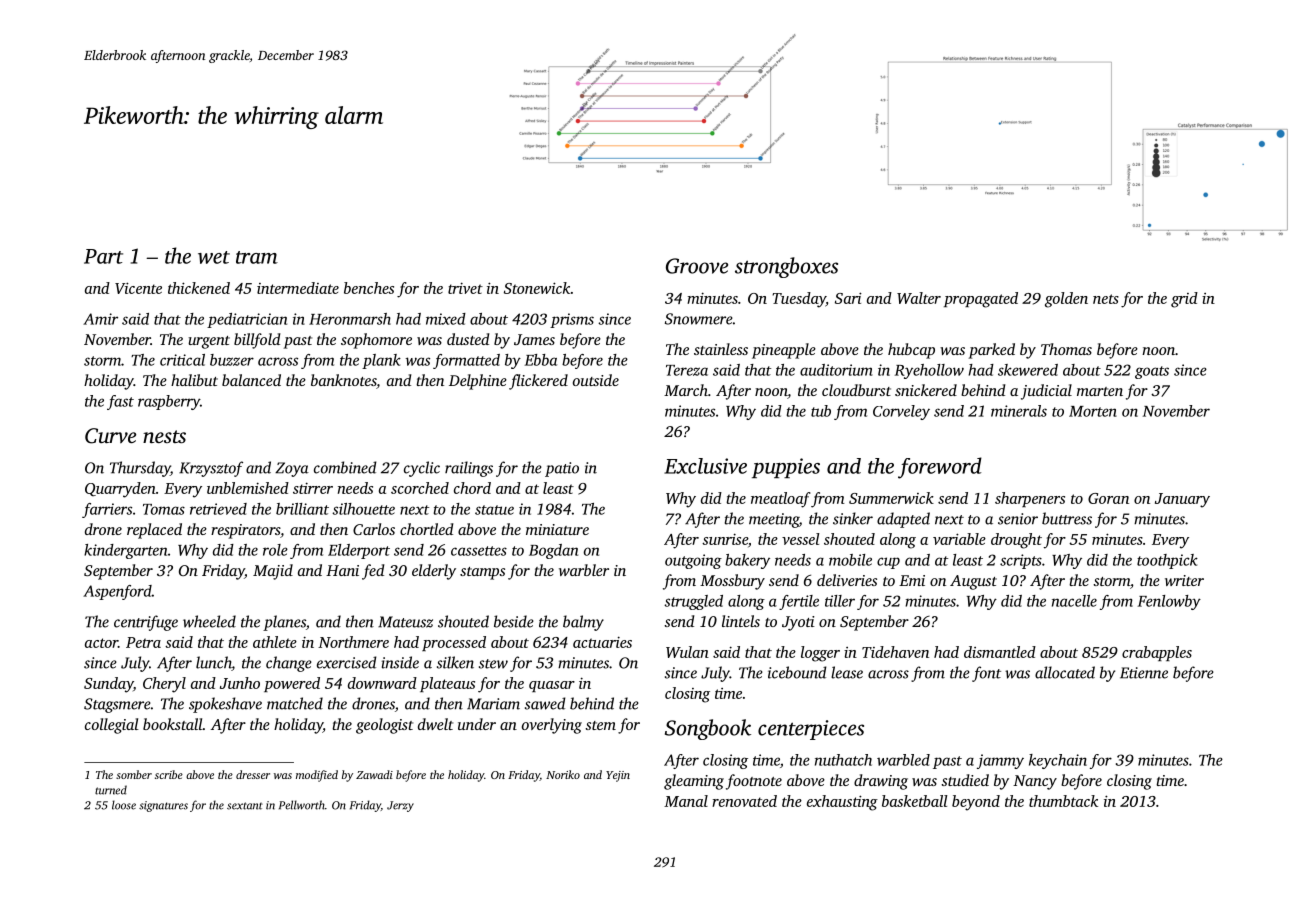 The width and height of the image is (1308, 924). Describe the element at coordinates (774, 520) in the image. I see `meeting` at that location.
